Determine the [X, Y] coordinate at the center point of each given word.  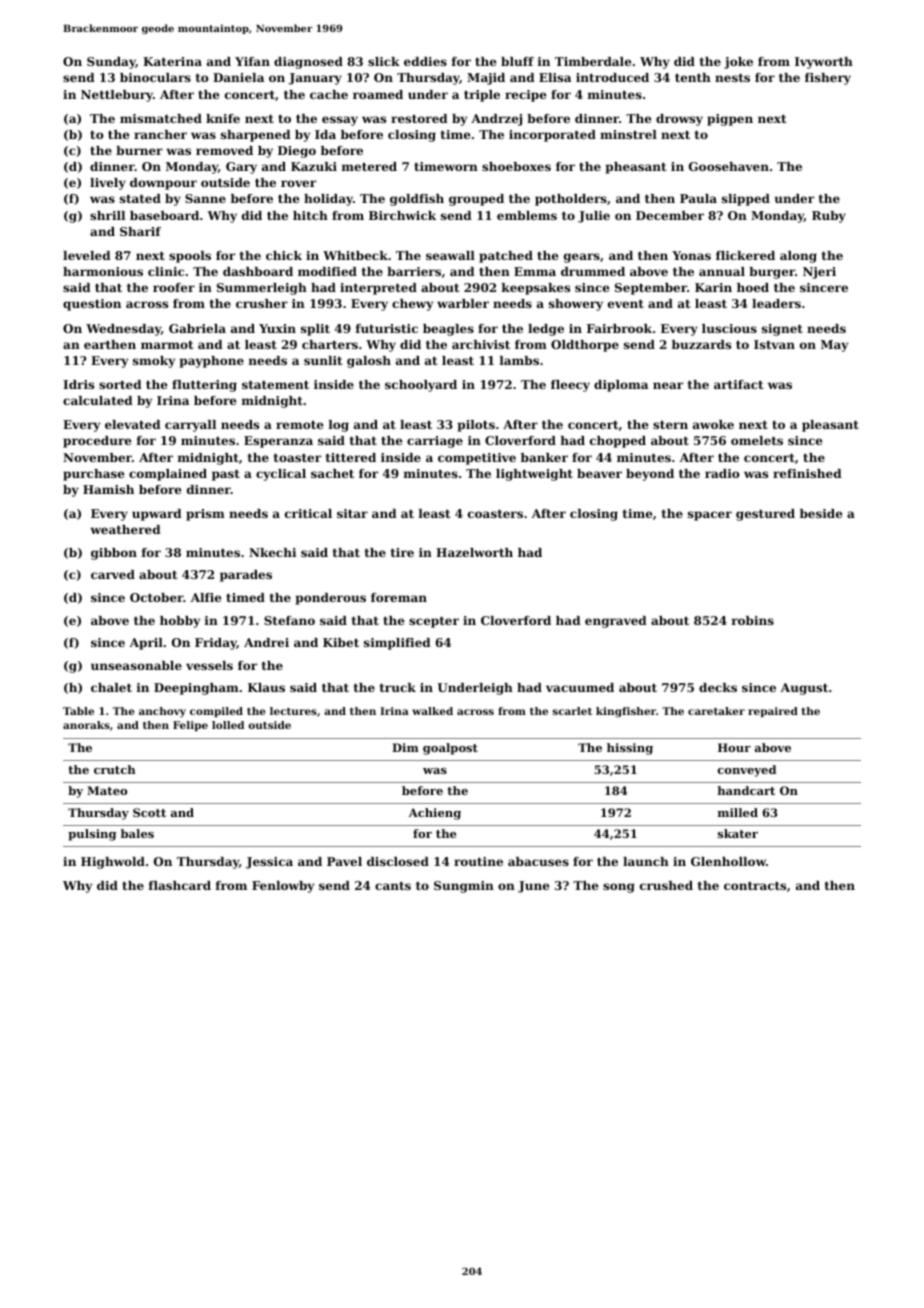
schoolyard [421, 386]
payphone [212, 362]
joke [738, 63]
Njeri [819, 273]
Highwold [113, 863]
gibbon [114, 554]
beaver [599, 473]
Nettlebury [117, 96]
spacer [710, 516]
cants [393, 886]
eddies [425, 61]
